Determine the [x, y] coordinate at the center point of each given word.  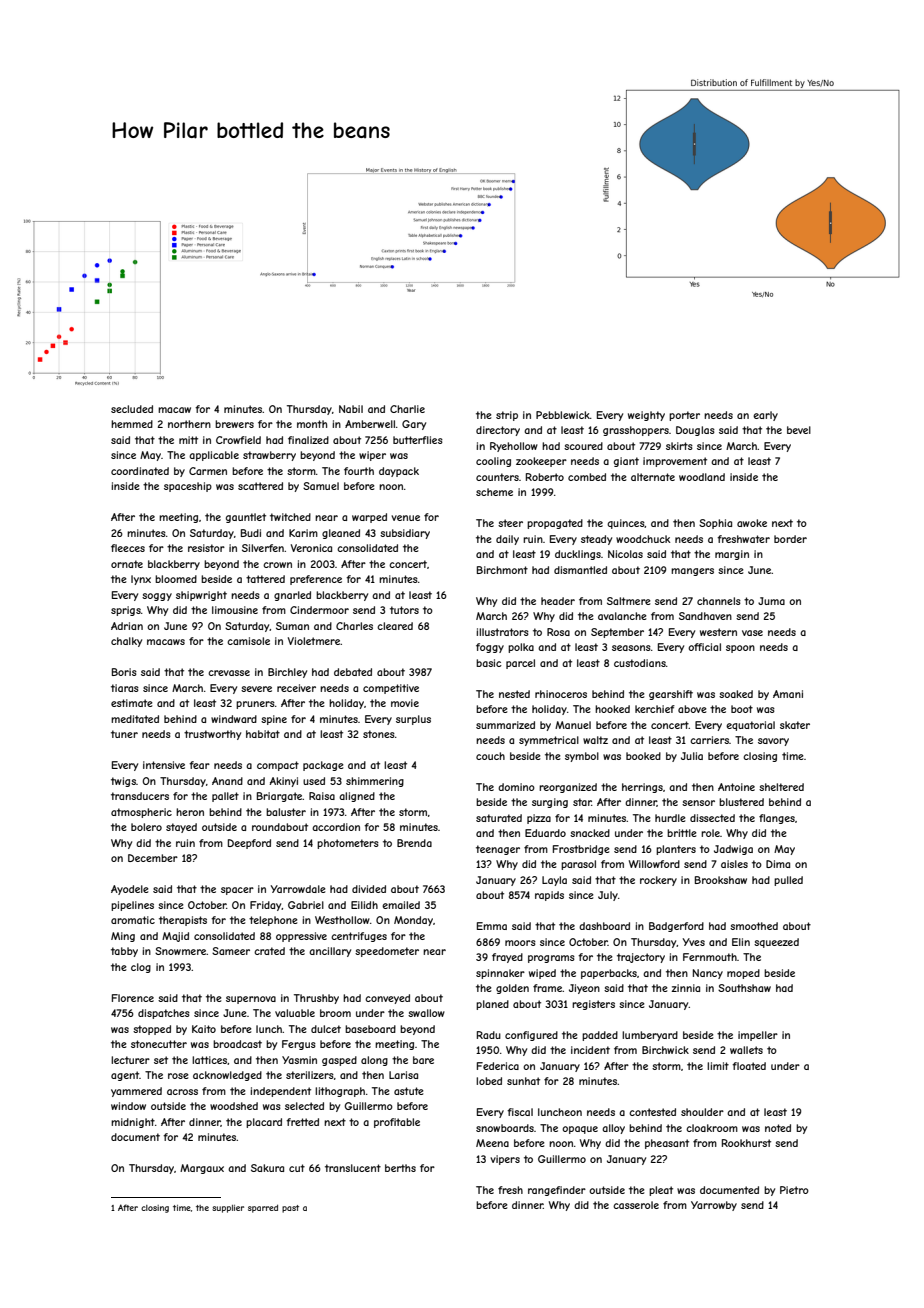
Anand [227, 781]
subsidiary [405, 534]
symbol [582, 757]
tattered [265, 579]
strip [507, 416]
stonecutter [159, 1044]
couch [490, 756]
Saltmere [629, 601]
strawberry [269, 456]
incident [590, 1050]
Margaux [202, 1169]
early [765, 416]
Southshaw [744, 988]
